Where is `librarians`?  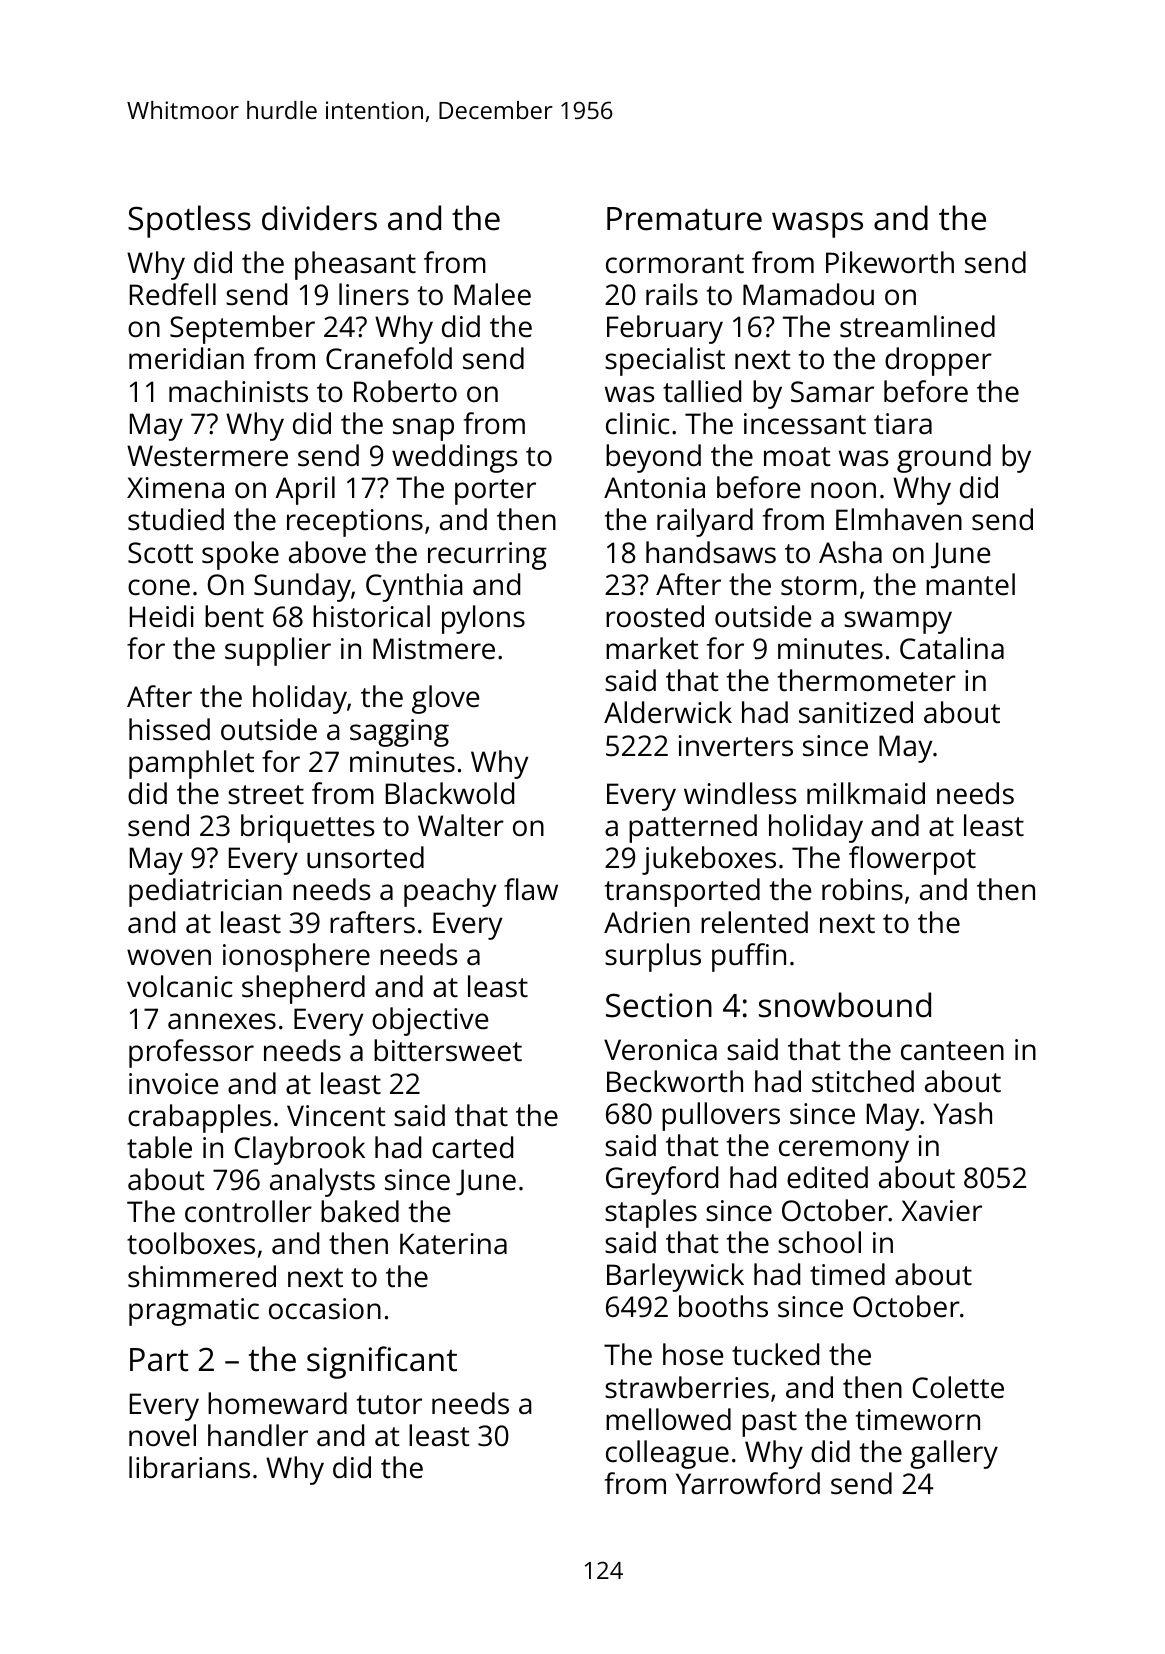 librarians is located at coordinates (189, 1467).
